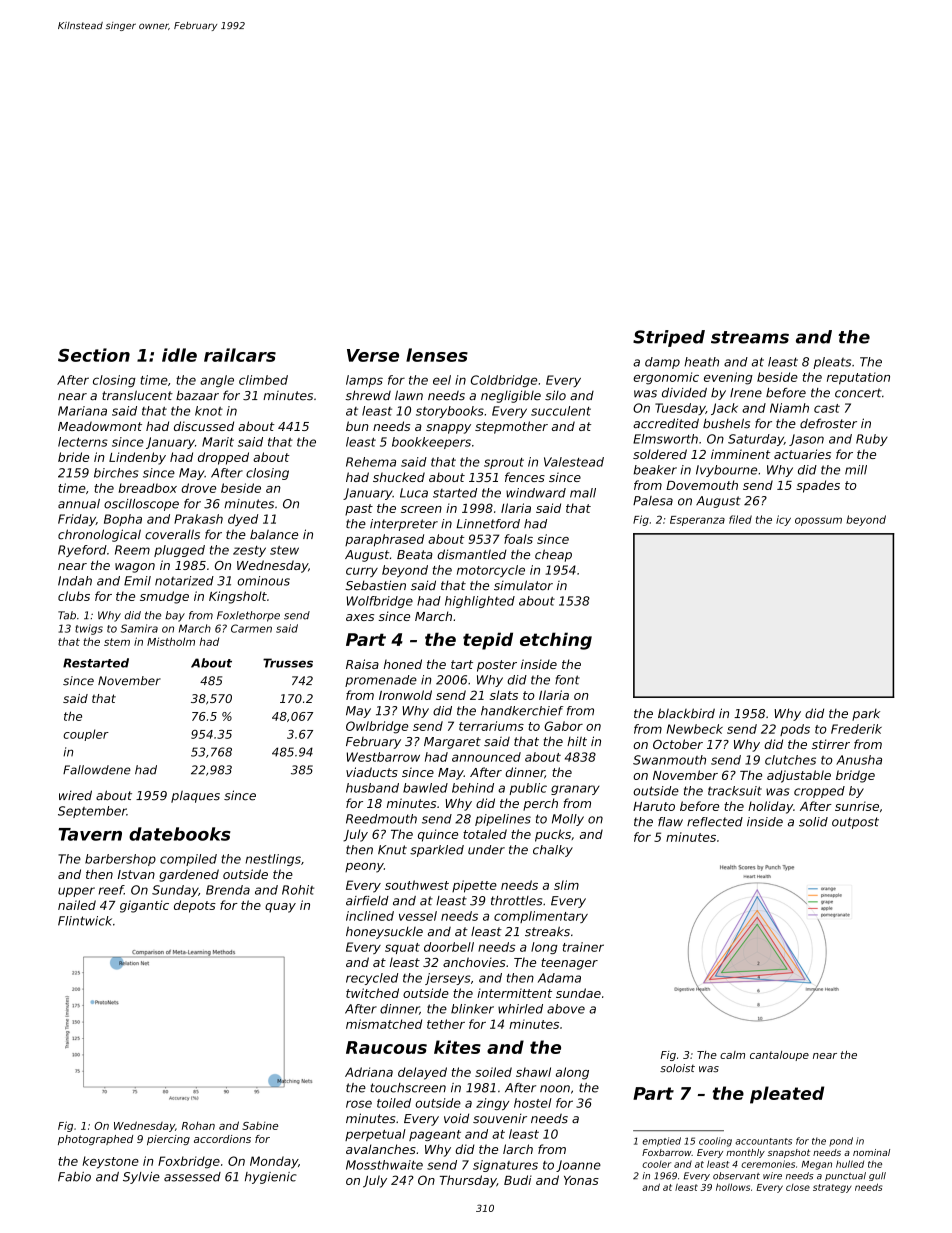 The height and width of the document is (1233, 952). I want to click on Flintwick, so click(85, 921).
